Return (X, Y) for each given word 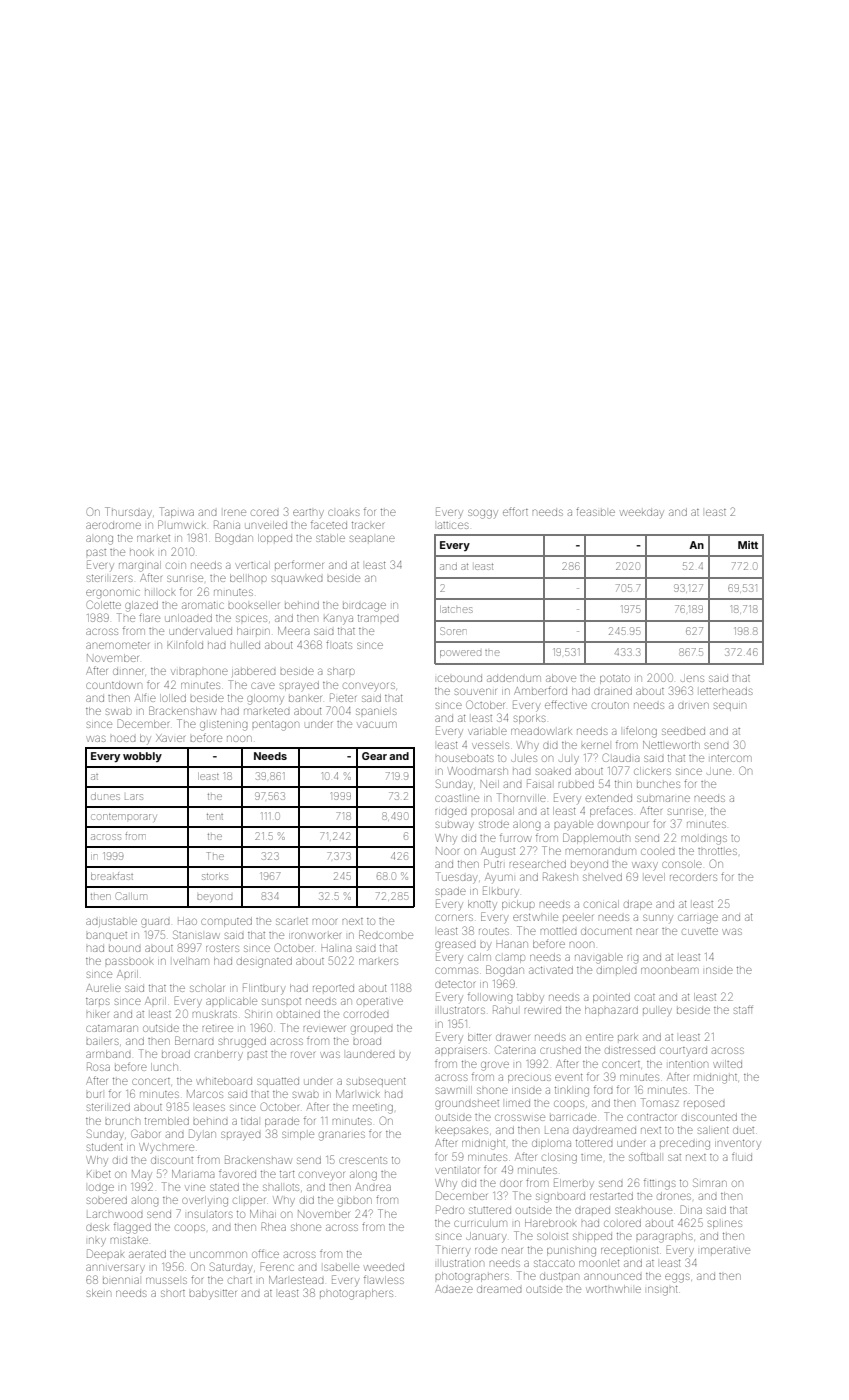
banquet (106, 936)
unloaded (189, 618)
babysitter (213, 1294)
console (682, 864)
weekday (642, 513)
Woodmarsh (478, 771)
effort (515, 511)
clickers (652, 771)
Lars (134, 797)
